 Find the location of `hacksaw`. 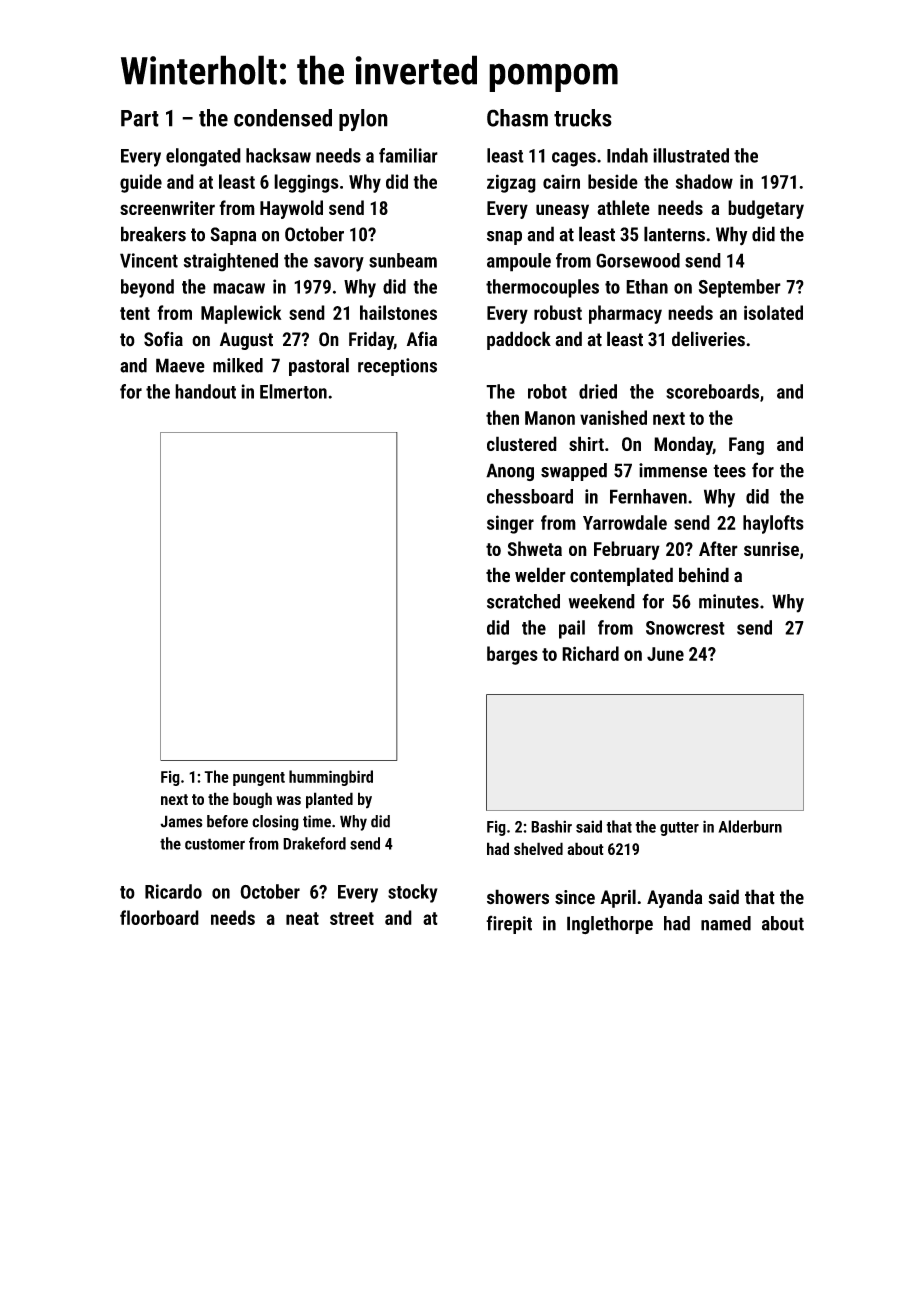

hacksaw is located at coordinates (278, 155).
